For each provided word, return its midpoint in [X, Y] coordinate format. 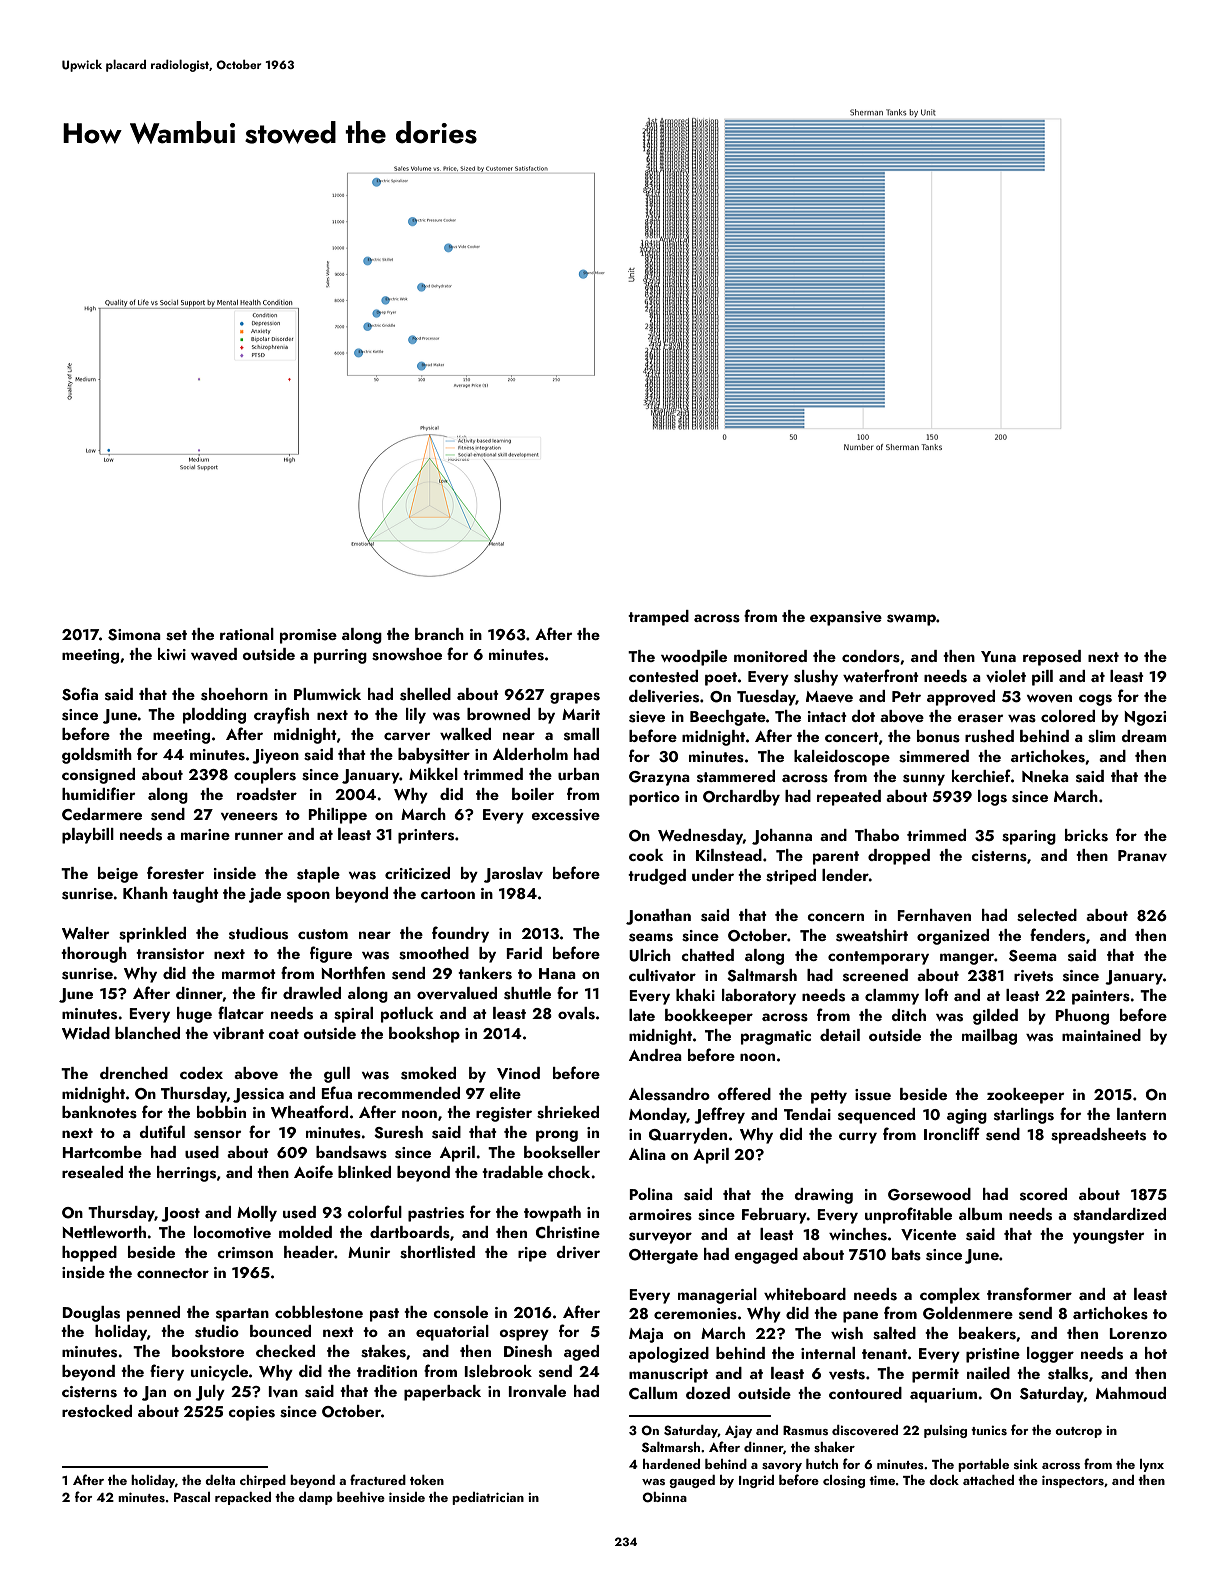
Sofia [80, 694]
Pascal [192, 1497]
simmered [934, 756]
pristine [993, 1355]
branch [439, 634]
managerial [717, 1296]
